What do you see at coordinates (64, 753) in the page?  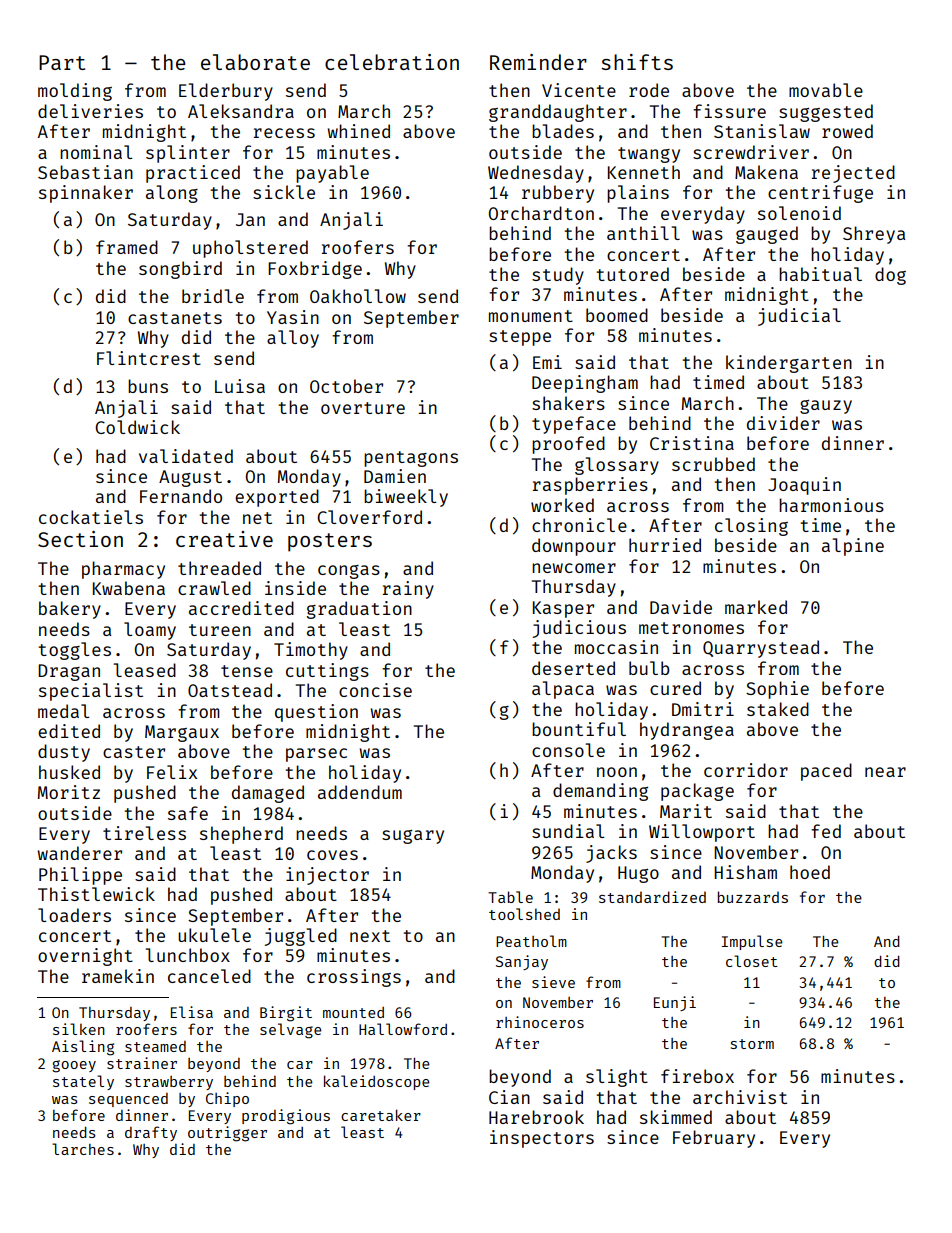 I see `dusty` at bounding box center [64, 753].
